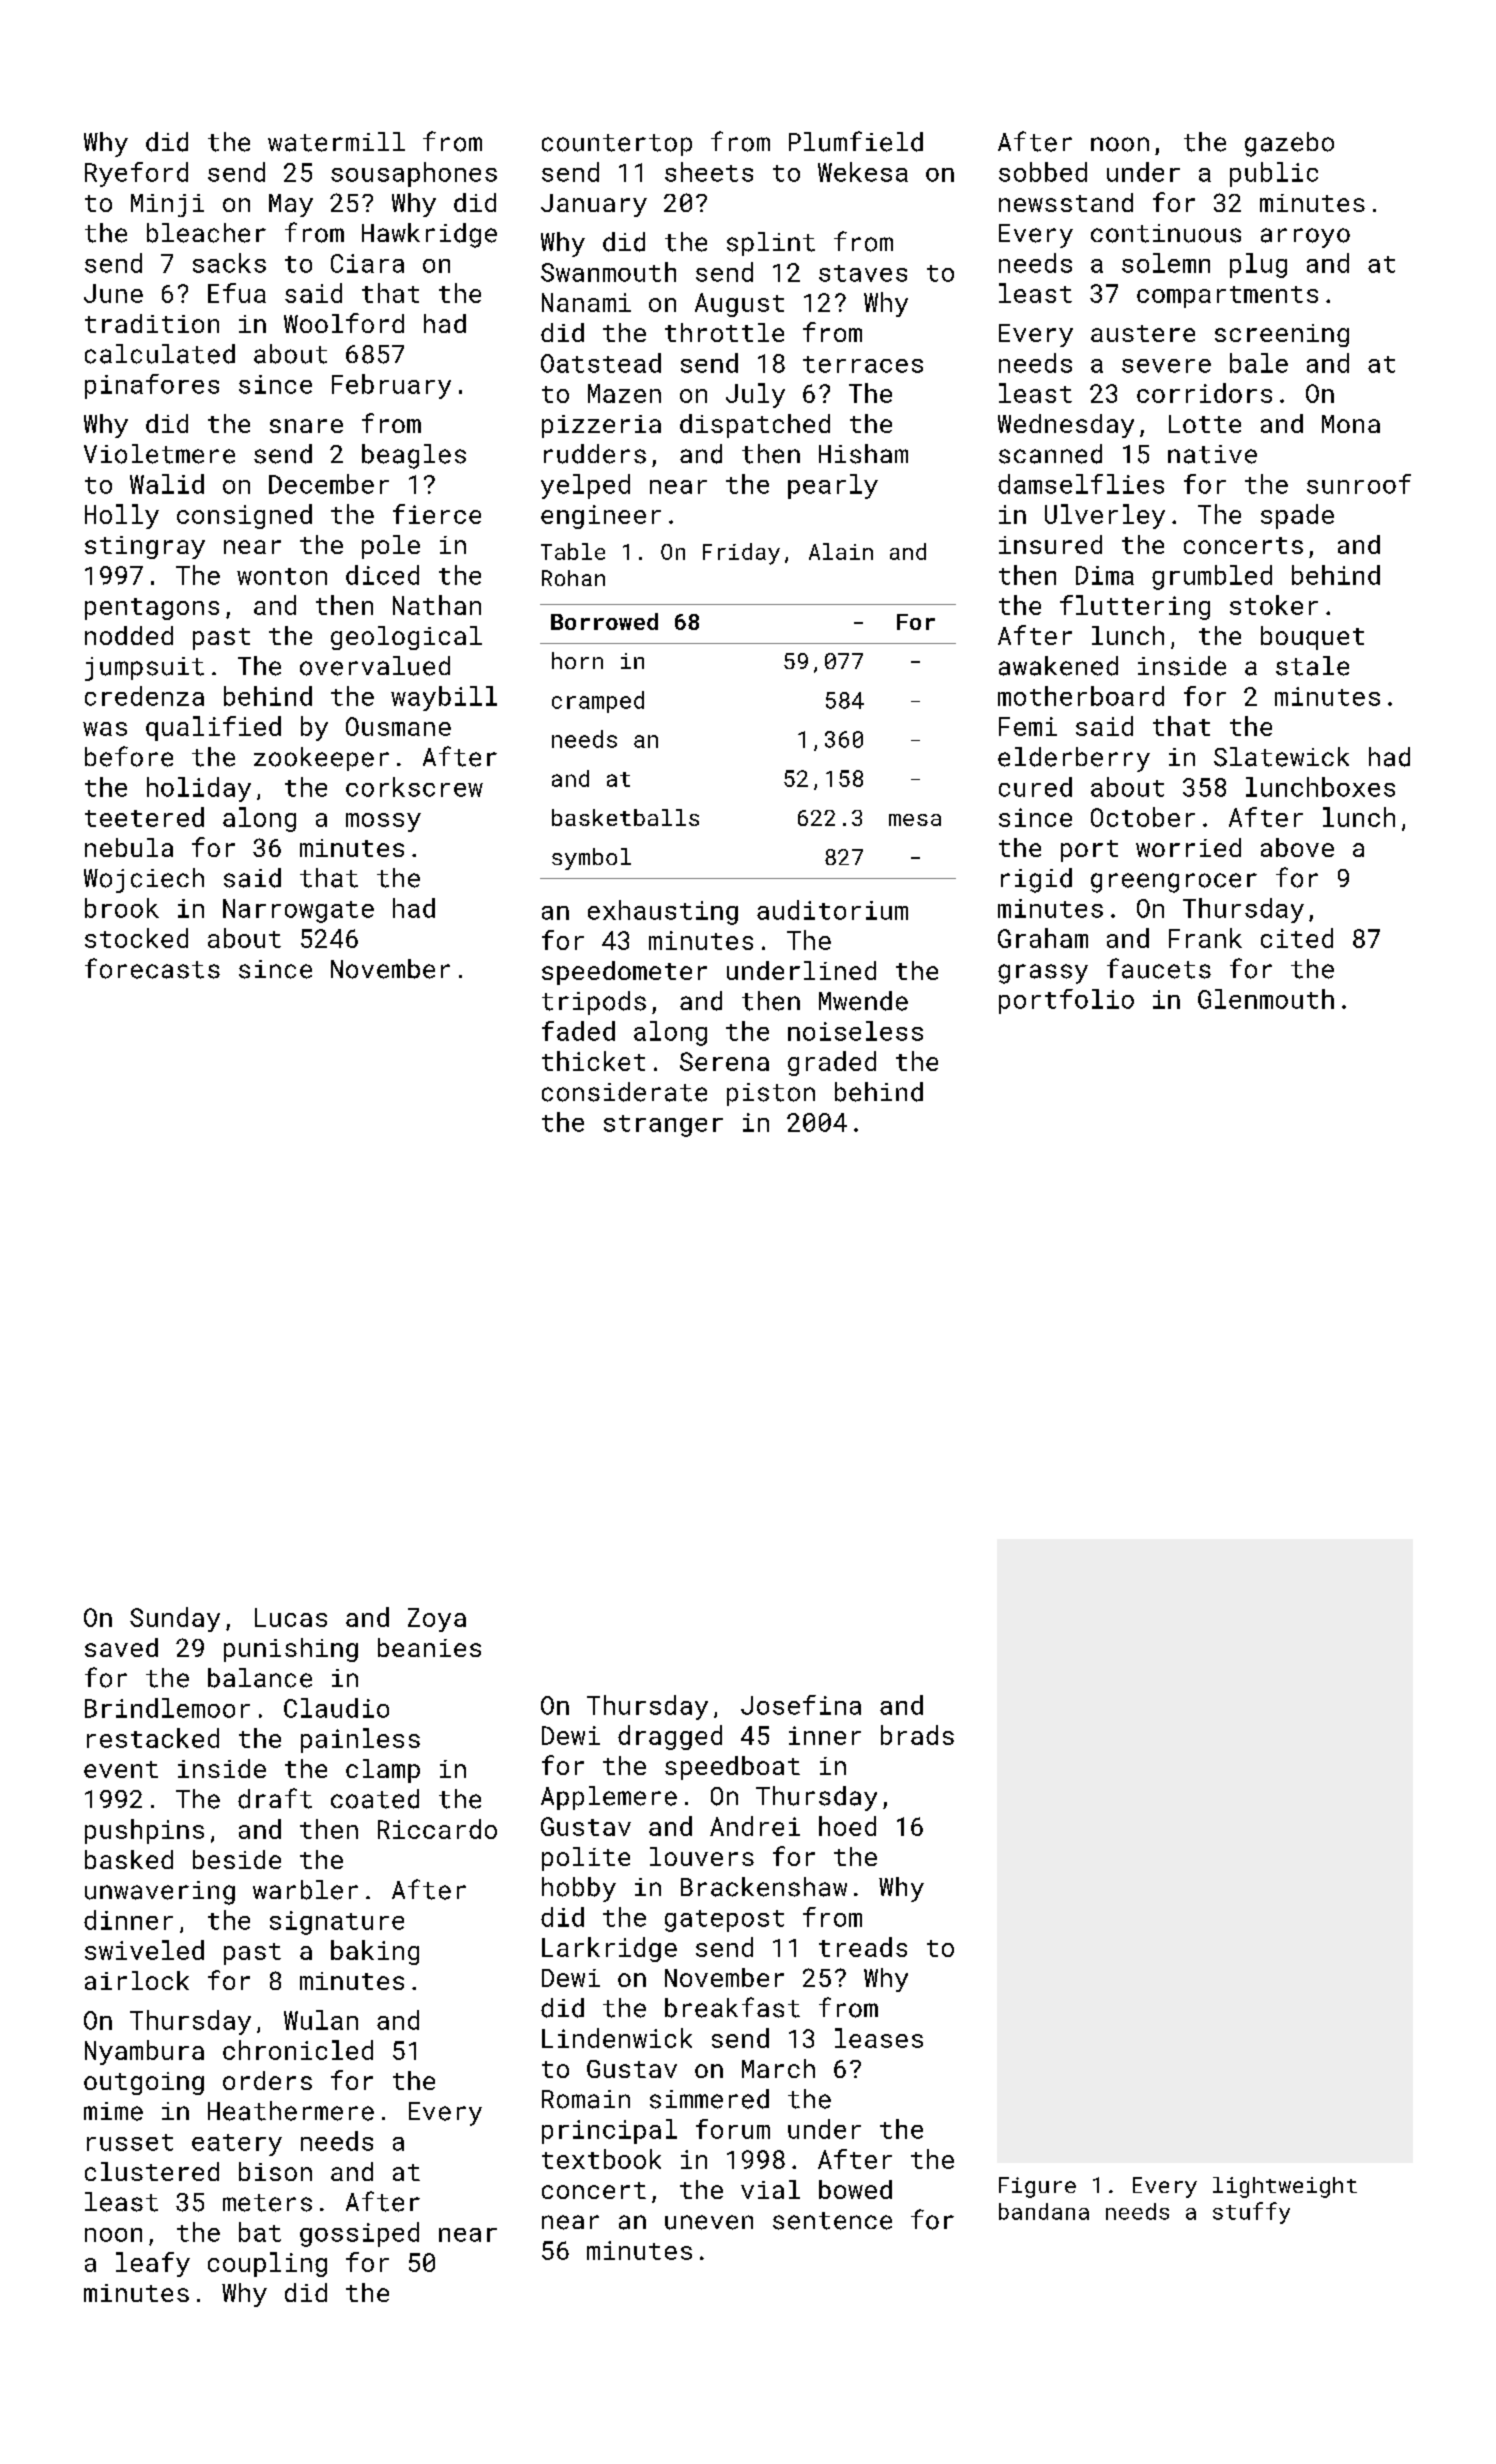  Describe the element at coordinates (1028, 726) in the screenshot. I see `Femi` at that location.
